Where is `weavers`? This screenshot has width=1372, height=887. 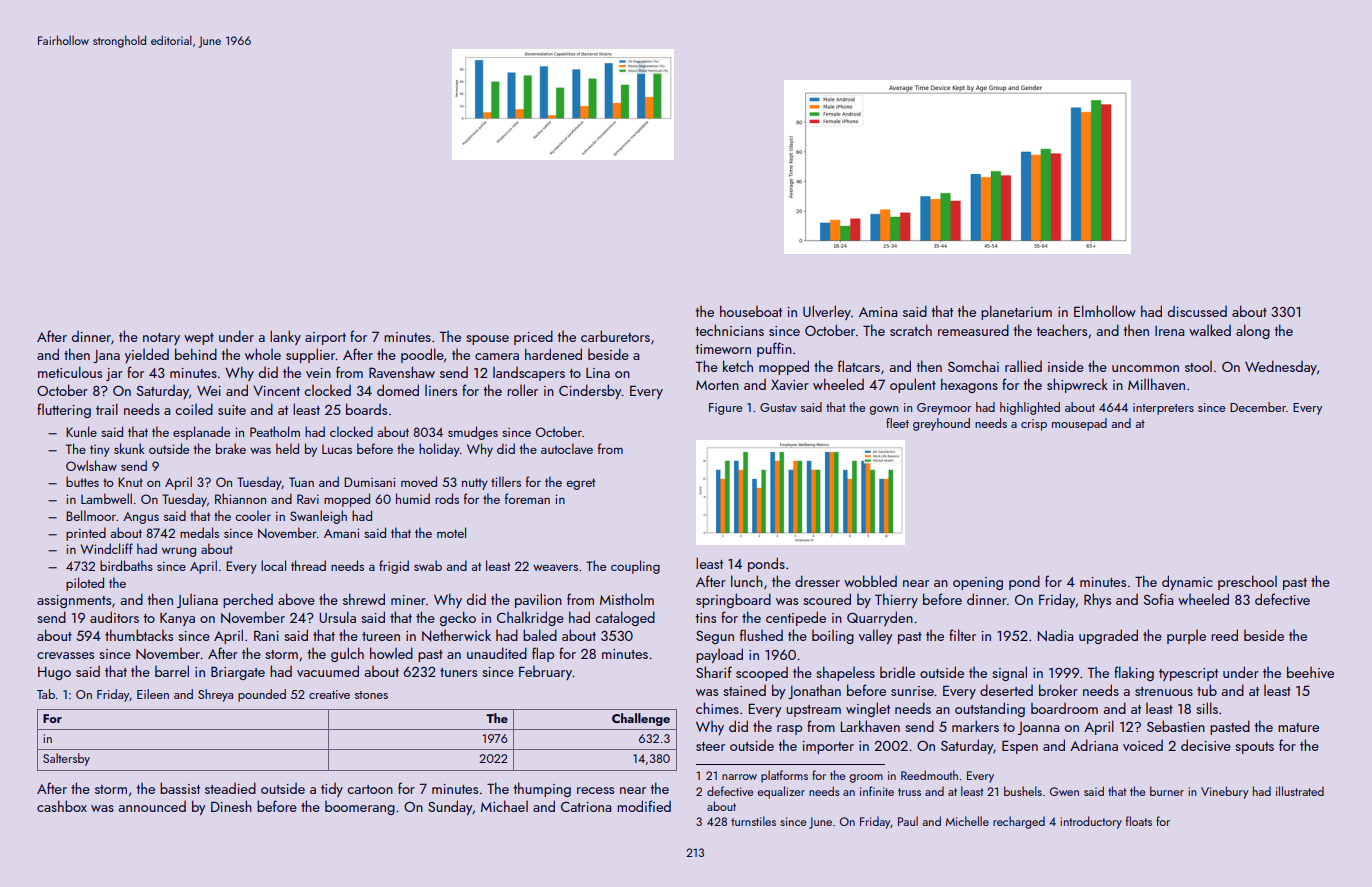 weavers is located at coordinates (555, 567).
